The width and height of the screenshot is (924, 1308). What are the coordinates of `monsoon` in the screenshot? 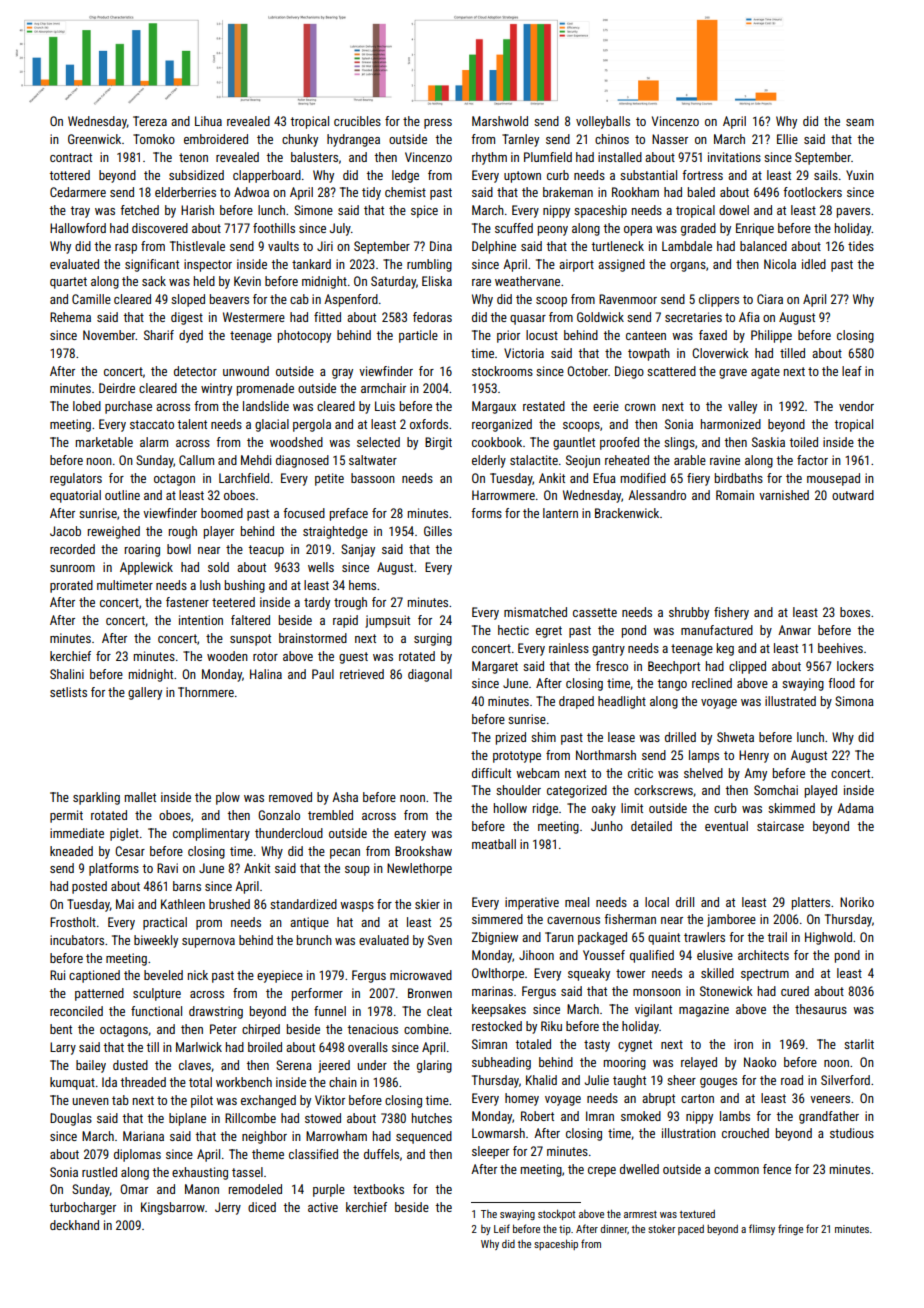 It's located at (657, 992).
